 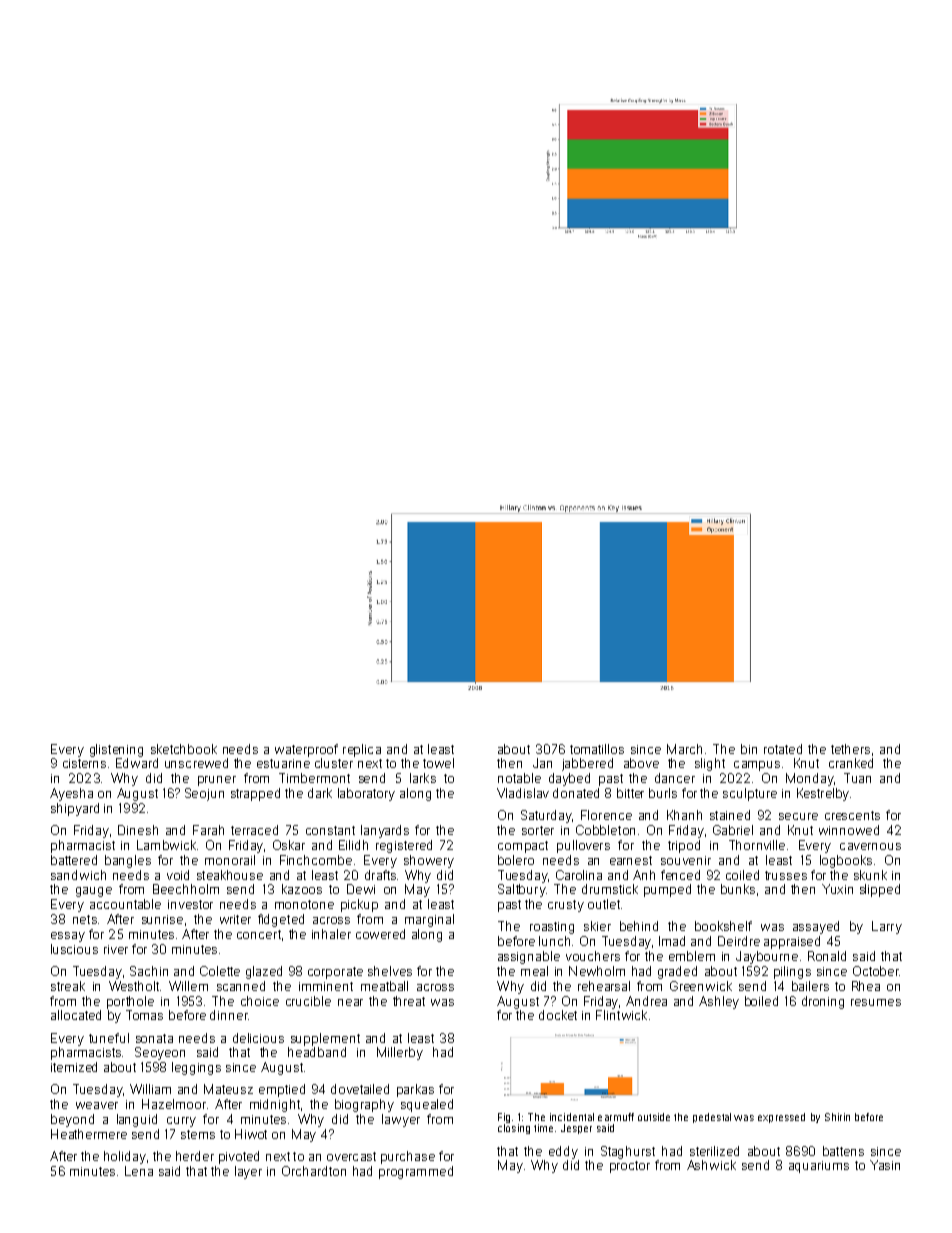 I want to click on Seojun, so click(x=204, y=794).
